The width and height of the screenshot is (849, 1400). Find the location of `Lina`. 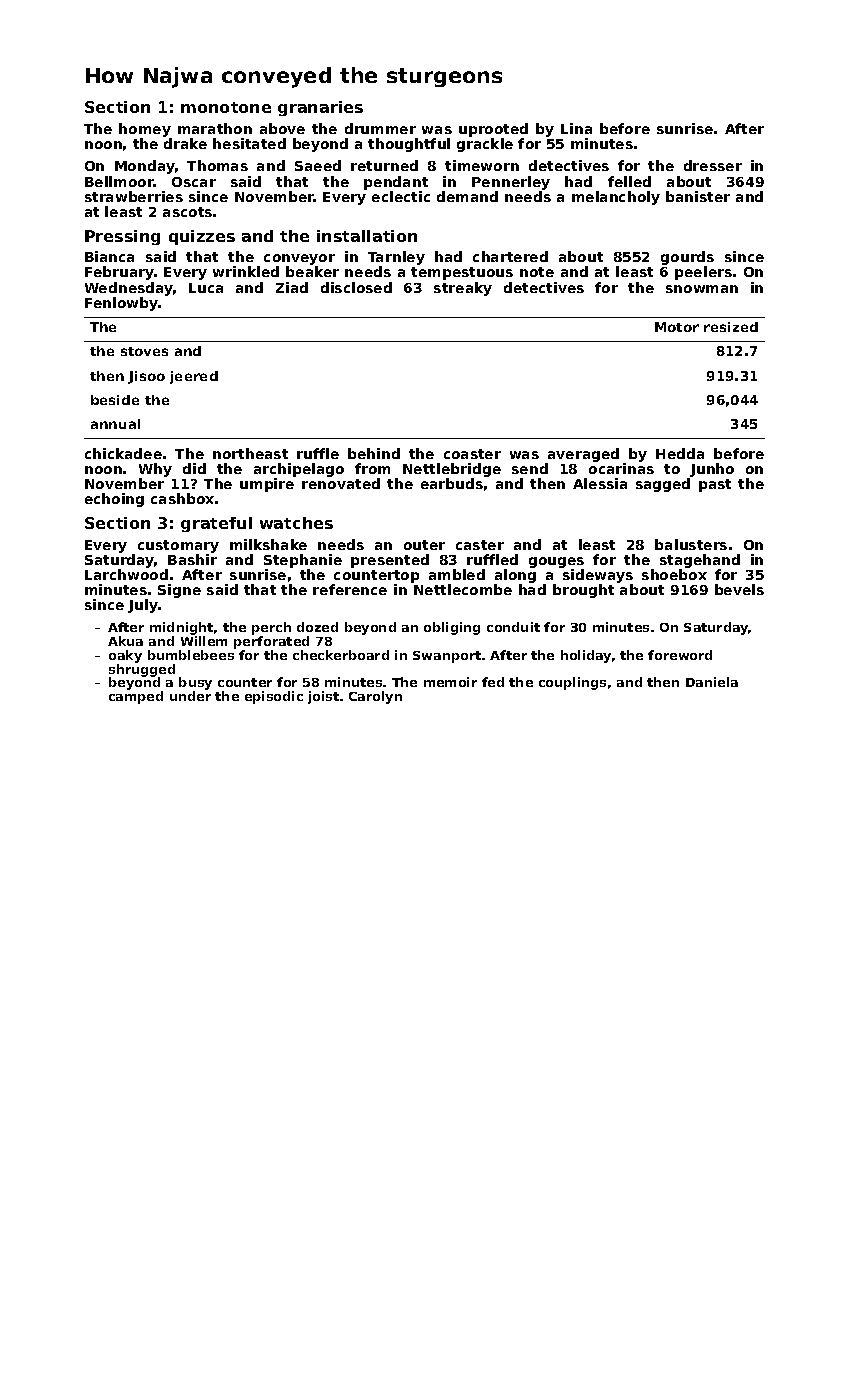

Lina is located at coordinates (576, 128).
